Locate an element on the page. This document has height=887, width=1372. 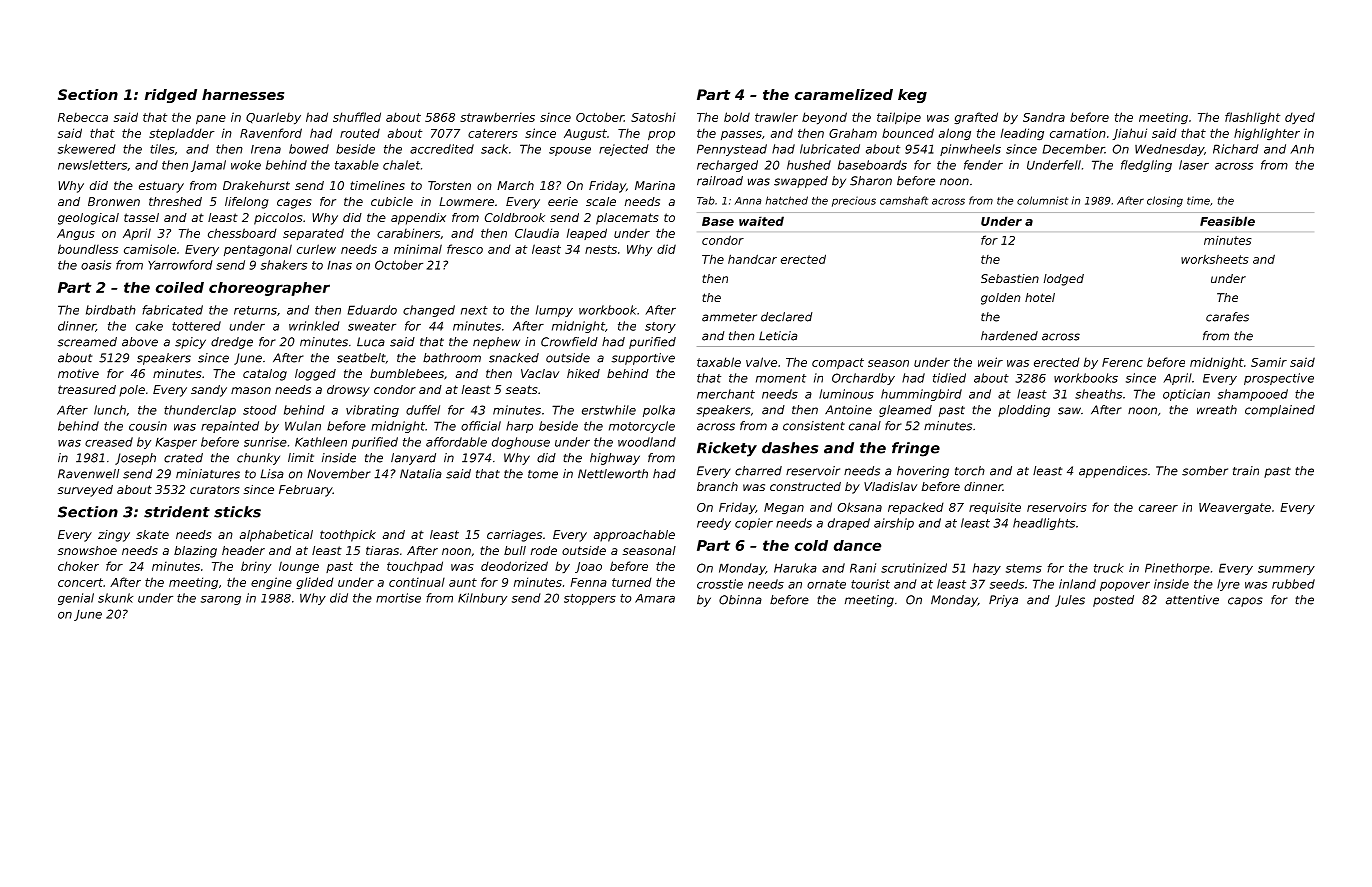
nephew is located at coordinates (496, 343).
